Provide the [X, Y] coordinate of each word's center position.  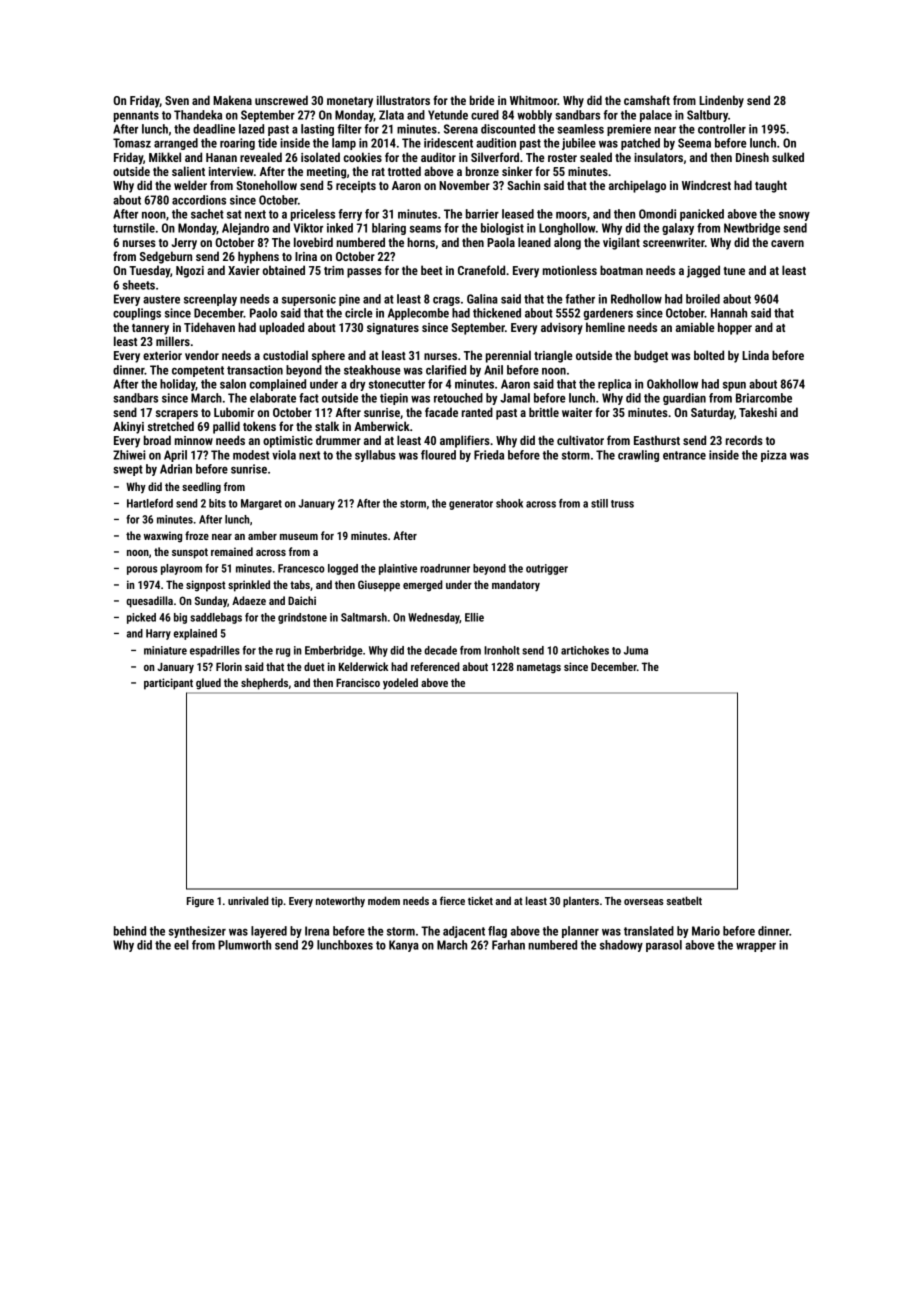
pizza [774, 456]
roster [562, 158]
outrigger [547, 569]
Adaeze [249, 600]
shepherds [264, 684]
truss [622, 504]
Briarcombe [764, 398]
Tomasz [132, 143]
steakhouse [372, 370]
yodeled [400, 684]
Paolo [263, 313]
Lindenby [721, 101]
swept [128, 470]
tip [277, 902]
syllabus [375, 456]
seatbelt [684, 900]
